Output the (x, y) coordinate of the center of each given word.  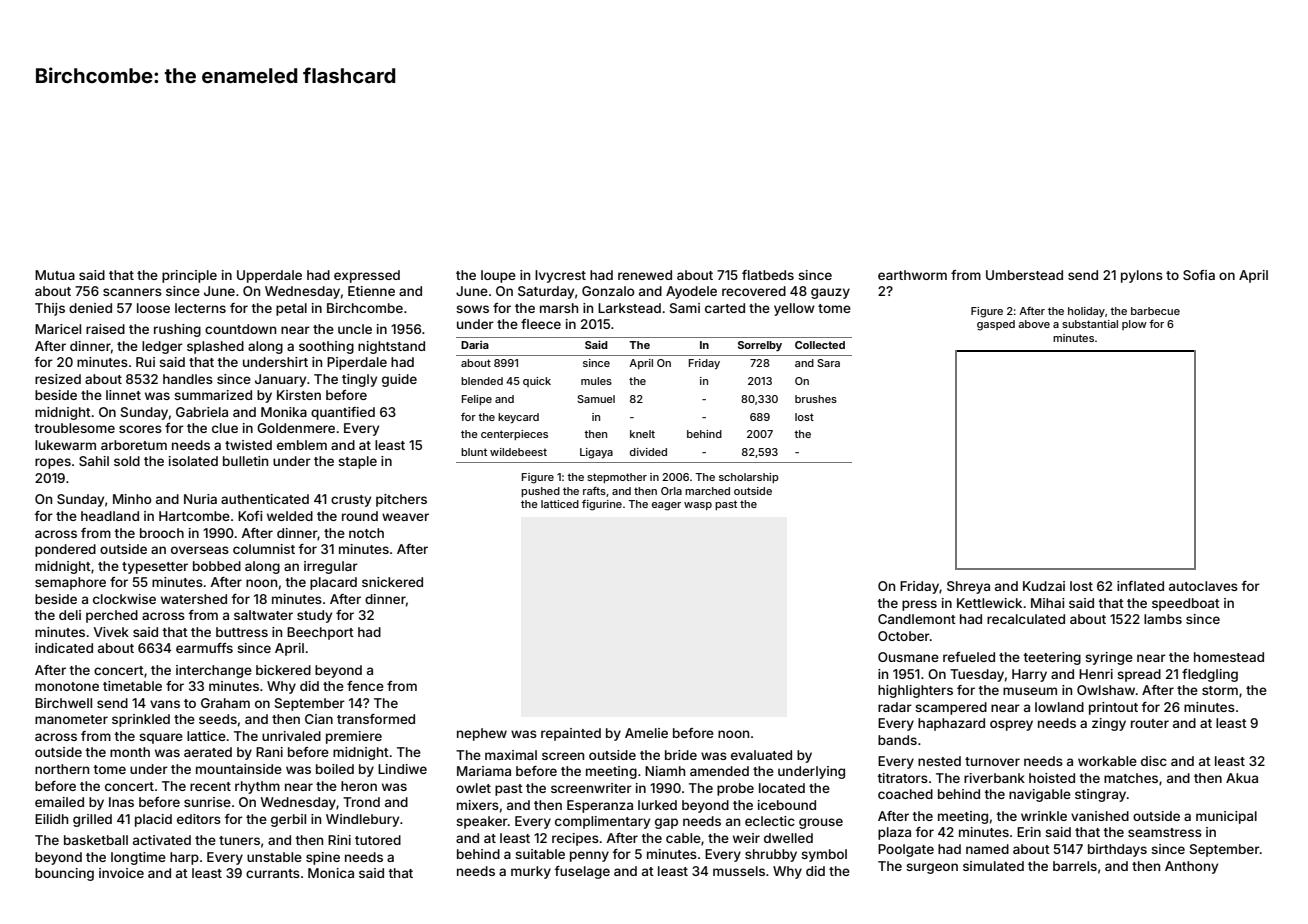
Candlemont (917, 619)
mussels (739, 871)
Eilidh (51, 819)
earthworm (912, 275)
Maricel (58, 329)
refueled (969, 657)
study (314, 616)
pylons (1142, 276)
